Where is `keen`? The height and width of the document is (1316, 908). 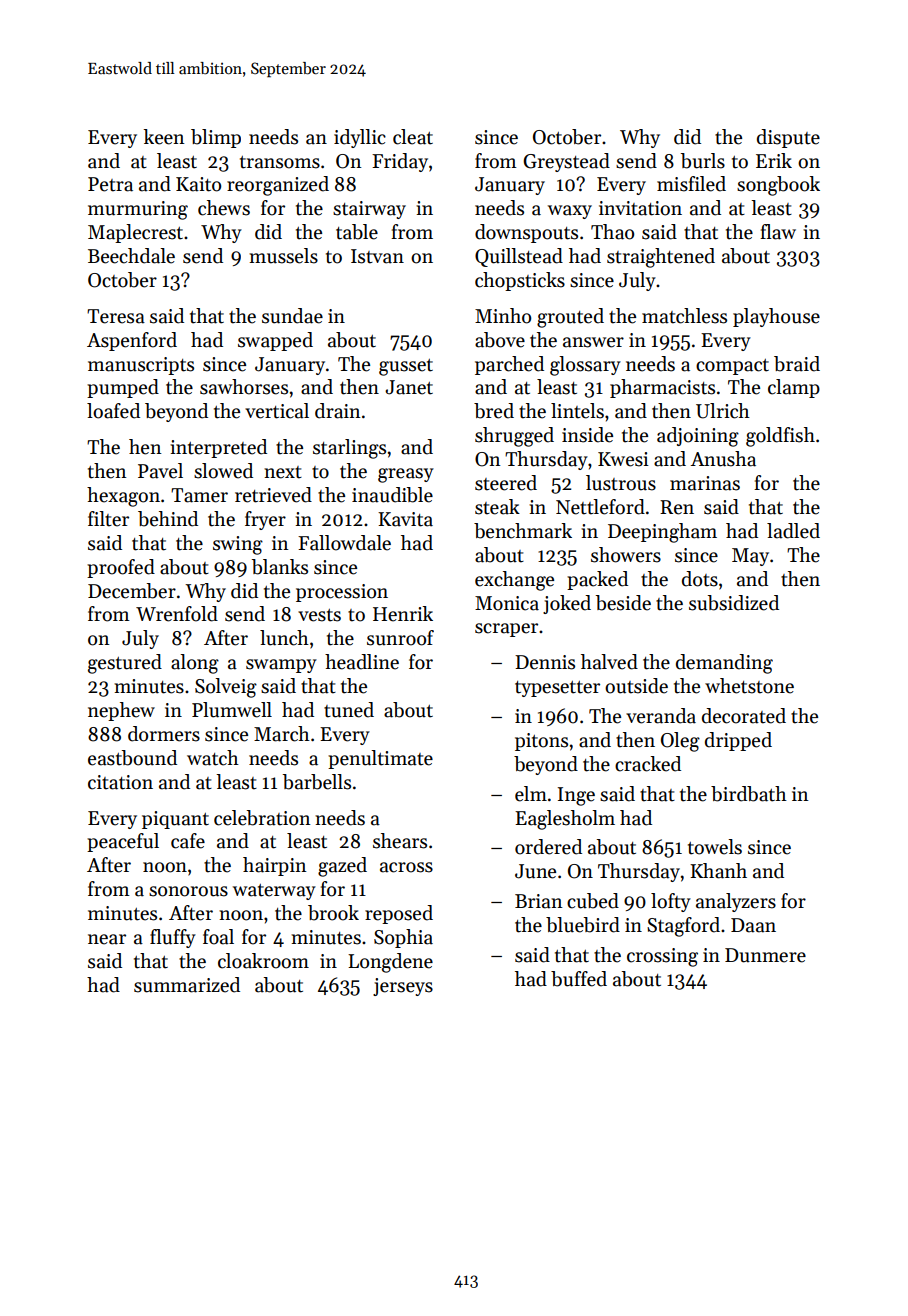 keen is located at coordinates (164, 137).
